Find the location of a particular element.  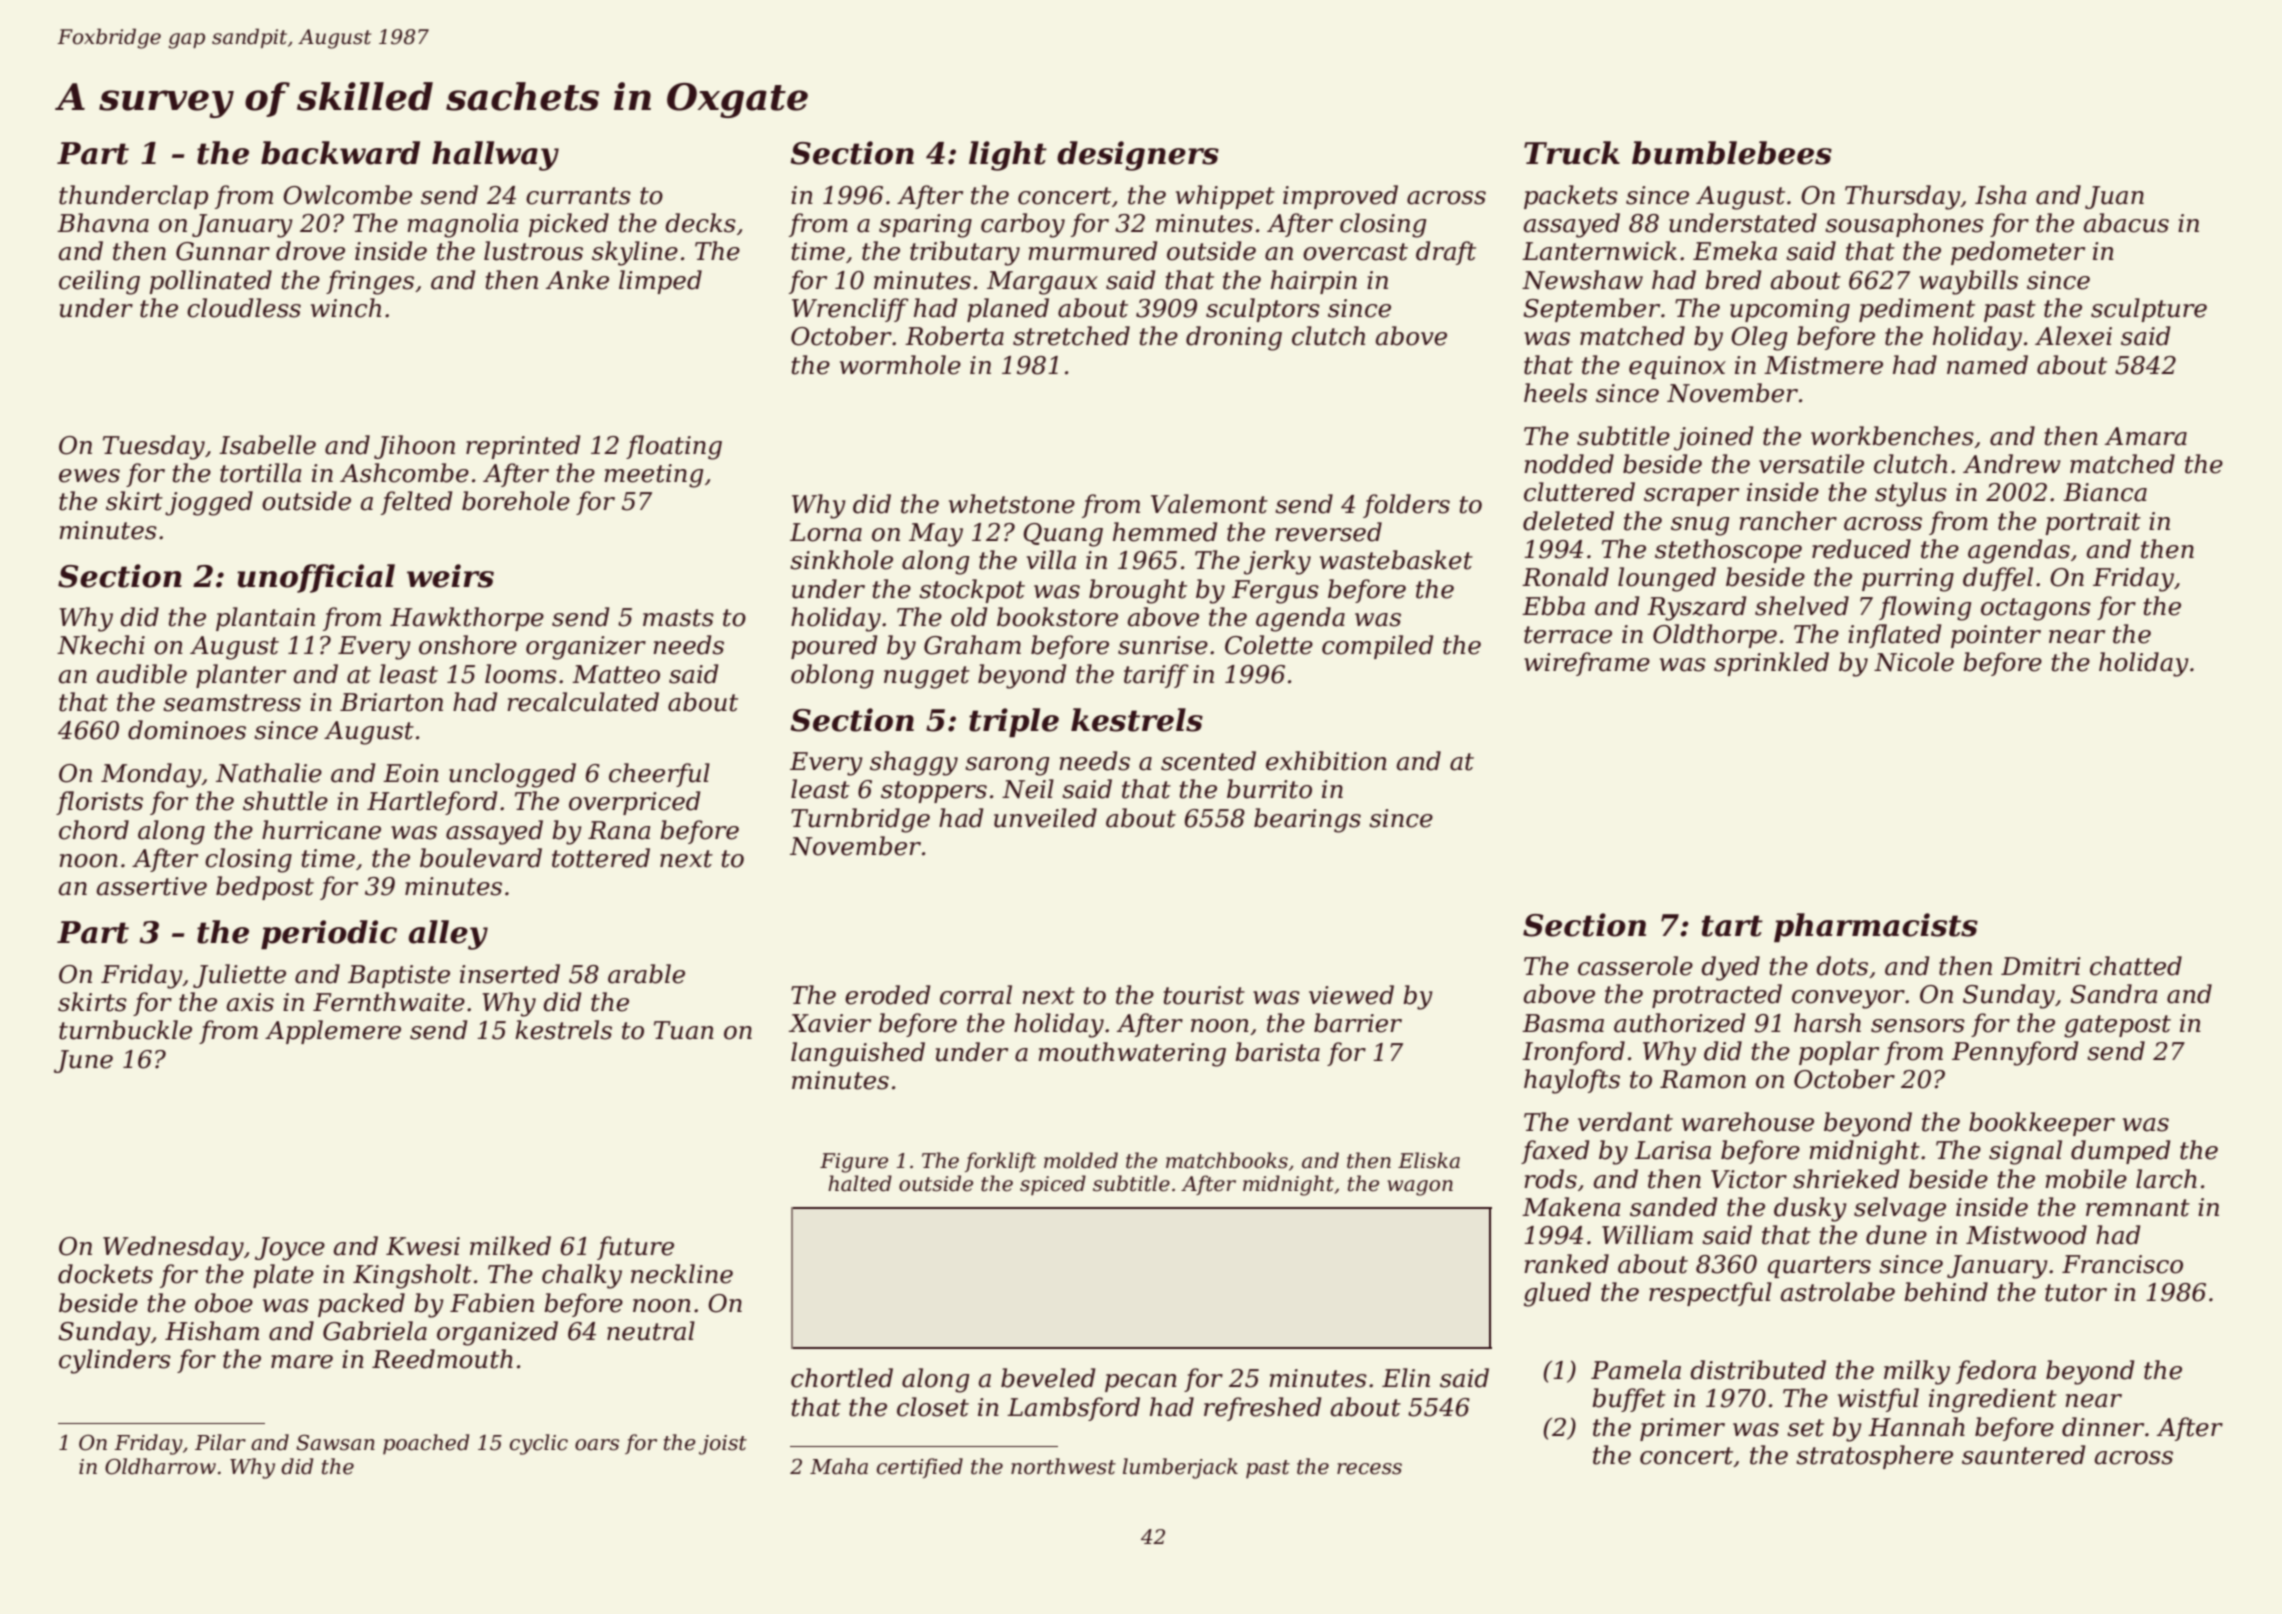

June is located at coordinates (83, 1061).
